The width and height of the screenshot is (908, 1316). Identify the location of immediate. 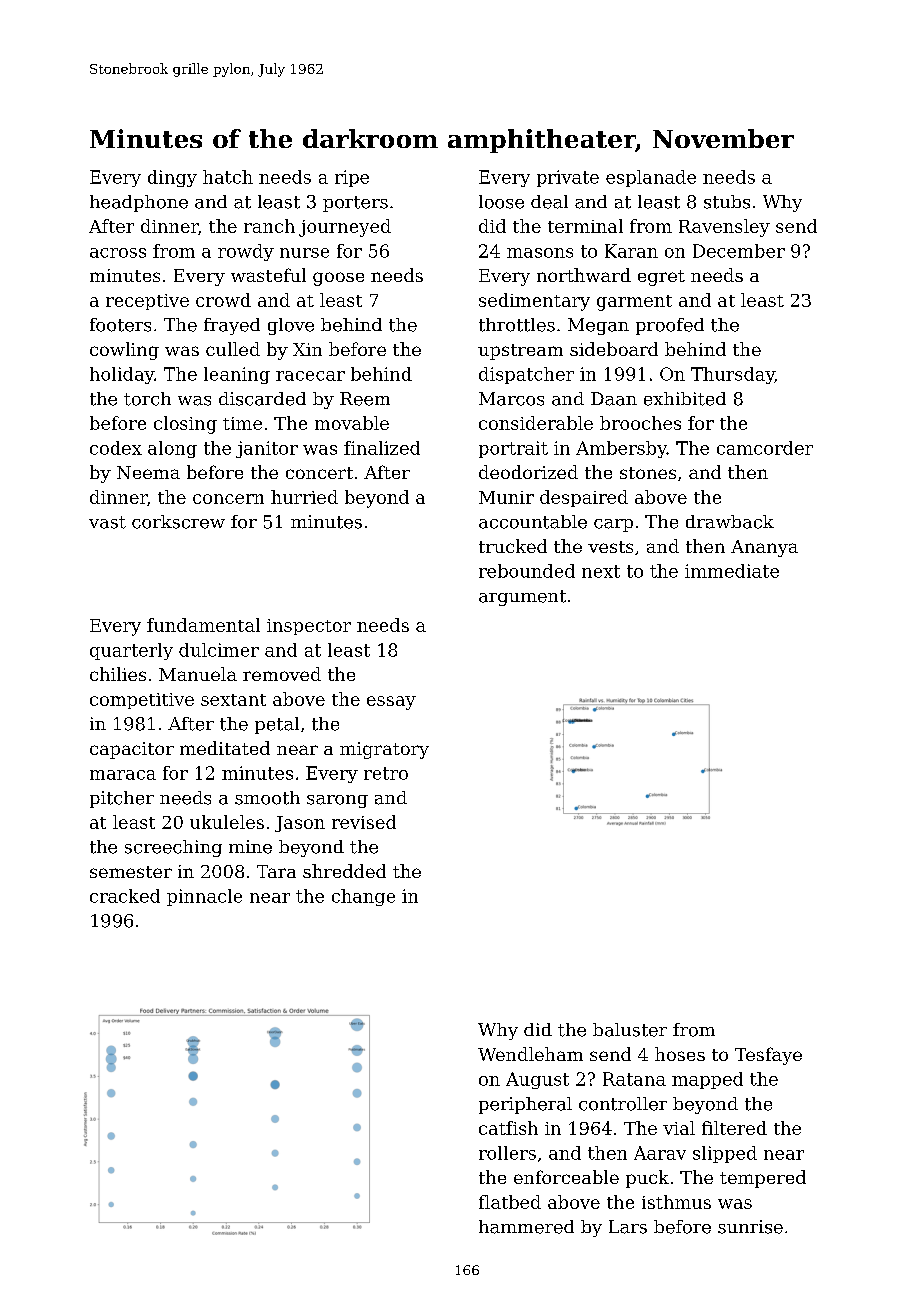
(732, 571).
